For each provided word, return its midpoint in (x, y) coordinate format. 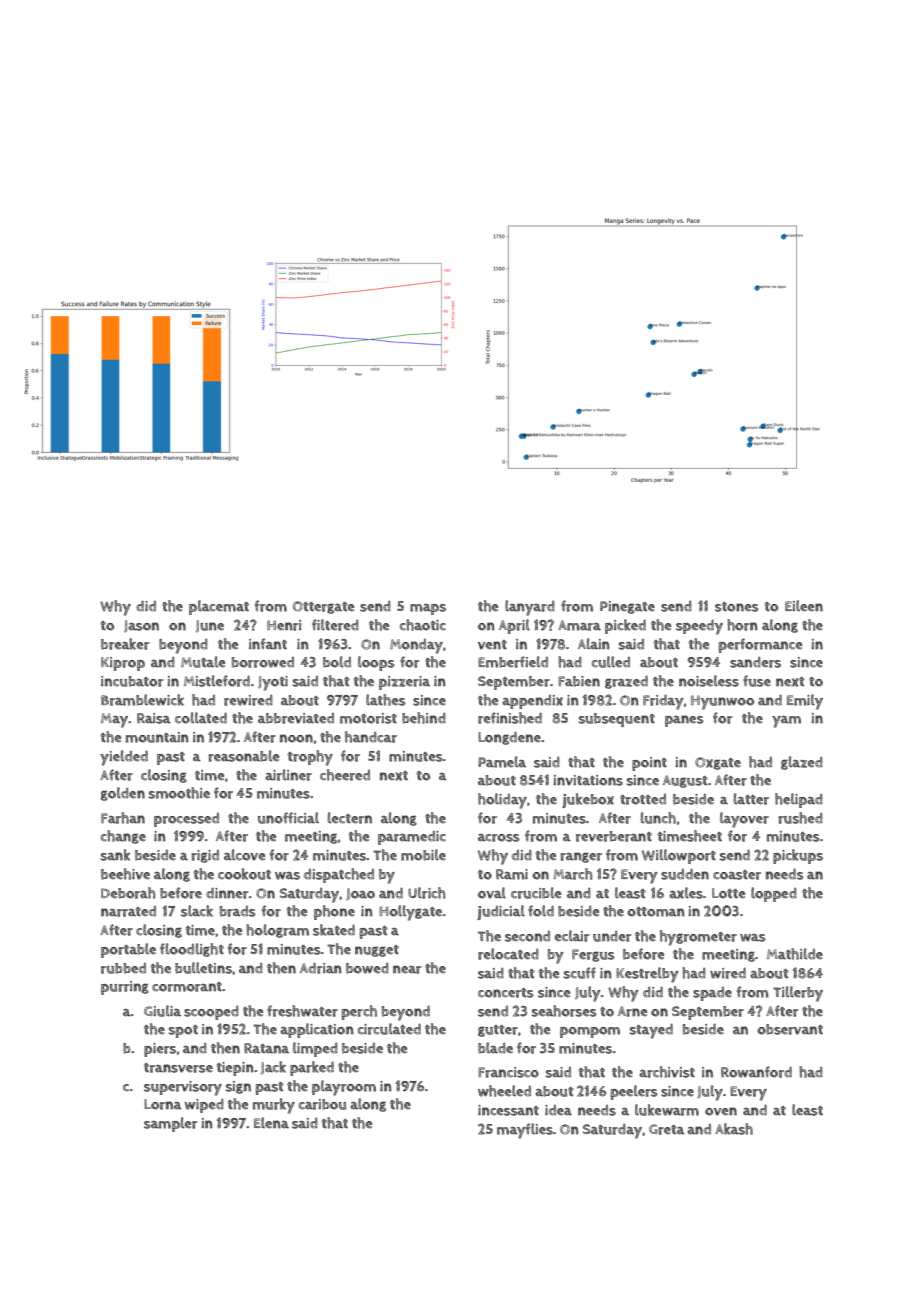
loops (376, 663)
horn (742, 625)
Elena (271, 1123)
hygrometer (698, 938)
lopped (774, 894)
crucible (536, 893)
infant (268, 644)
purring (125, 988)
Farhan (123, 818)
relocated (508, 954)
